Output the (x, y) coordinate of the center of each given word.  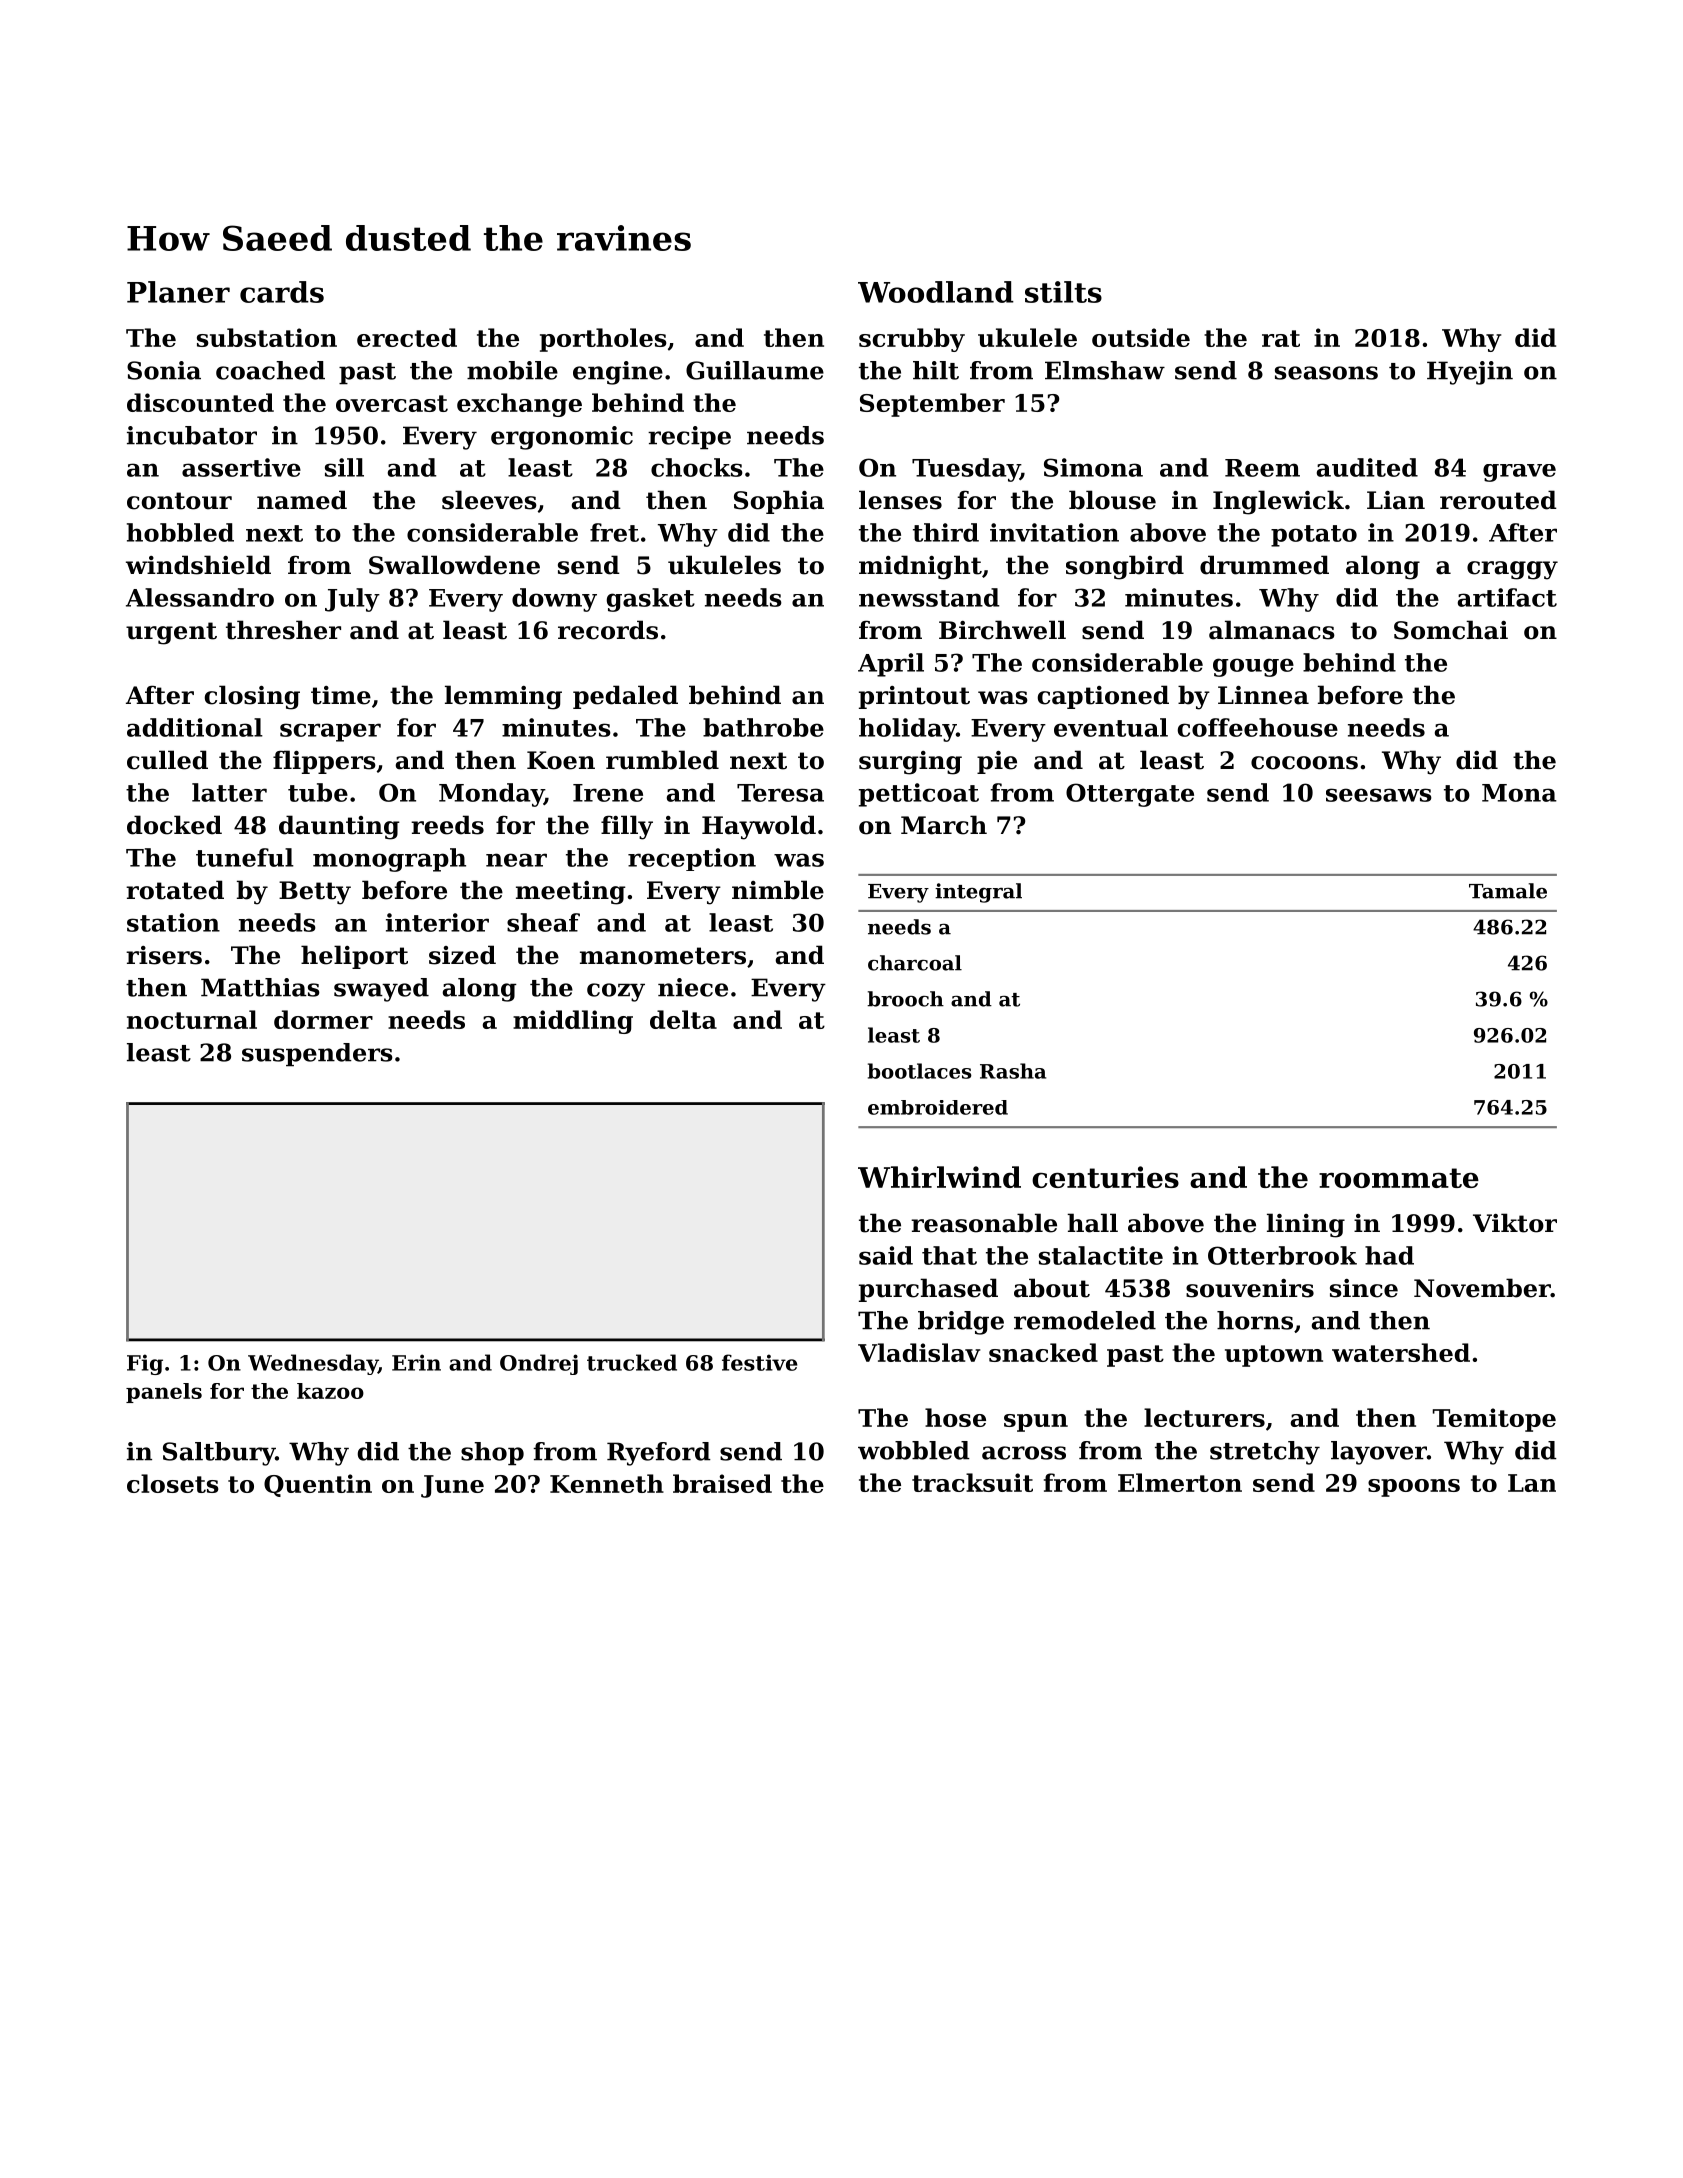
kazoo (330, 1391)
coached (270, 370)
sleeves (489, 500)
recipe (689, 438)
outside (1141, 337)
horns (1255, 1320)
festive (760, 1362)
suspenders (317, 1055)
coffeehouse (1258, 727)
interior (437, 922)
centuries (1105, 1177)
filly (627, 827)
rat (1281, 338)
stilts (1063, 292)
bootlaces (920, 1071)
